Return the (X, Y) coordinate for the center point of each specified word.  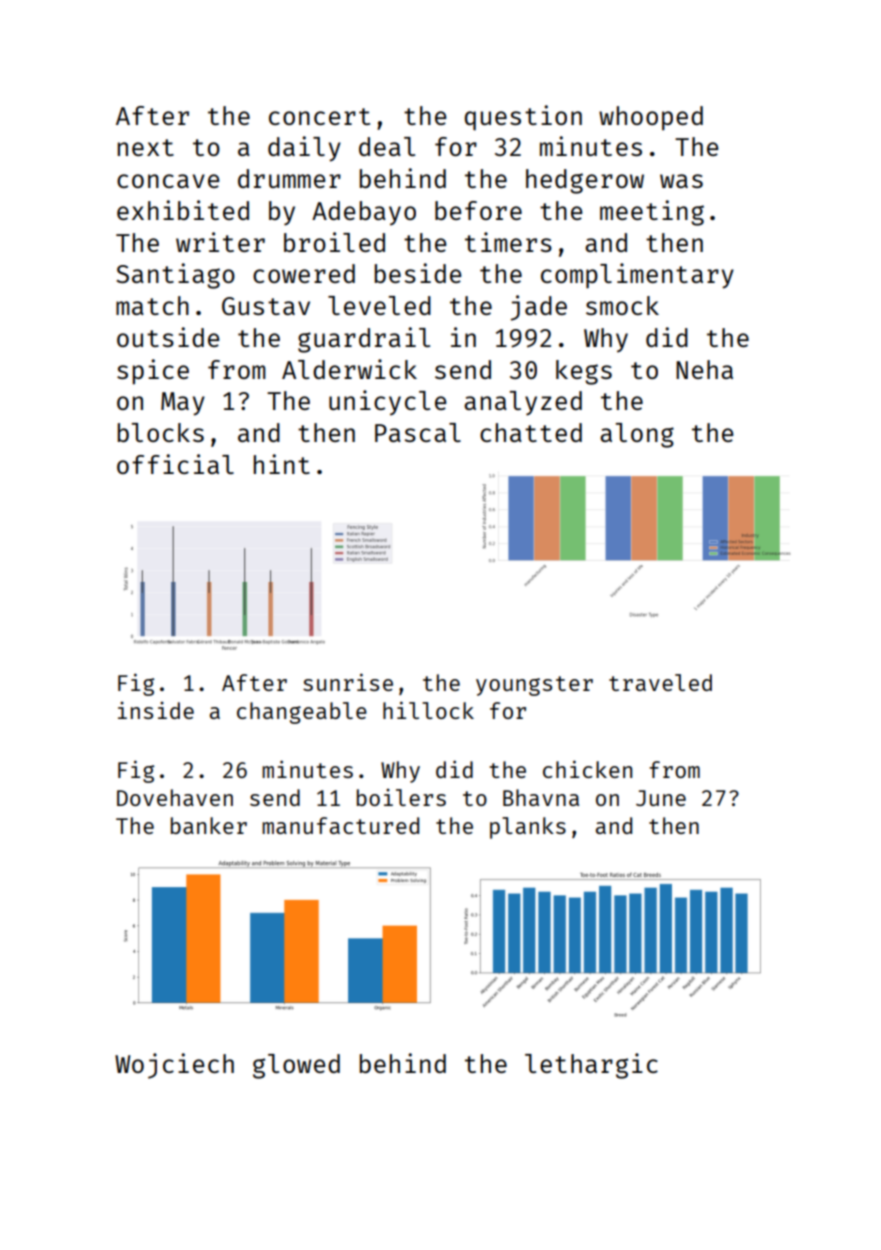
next (146, 147)
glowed (296, 1066)
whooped (651, 118)
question (523, 118)
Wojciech (174, 1066)
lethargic (591, 1066)
